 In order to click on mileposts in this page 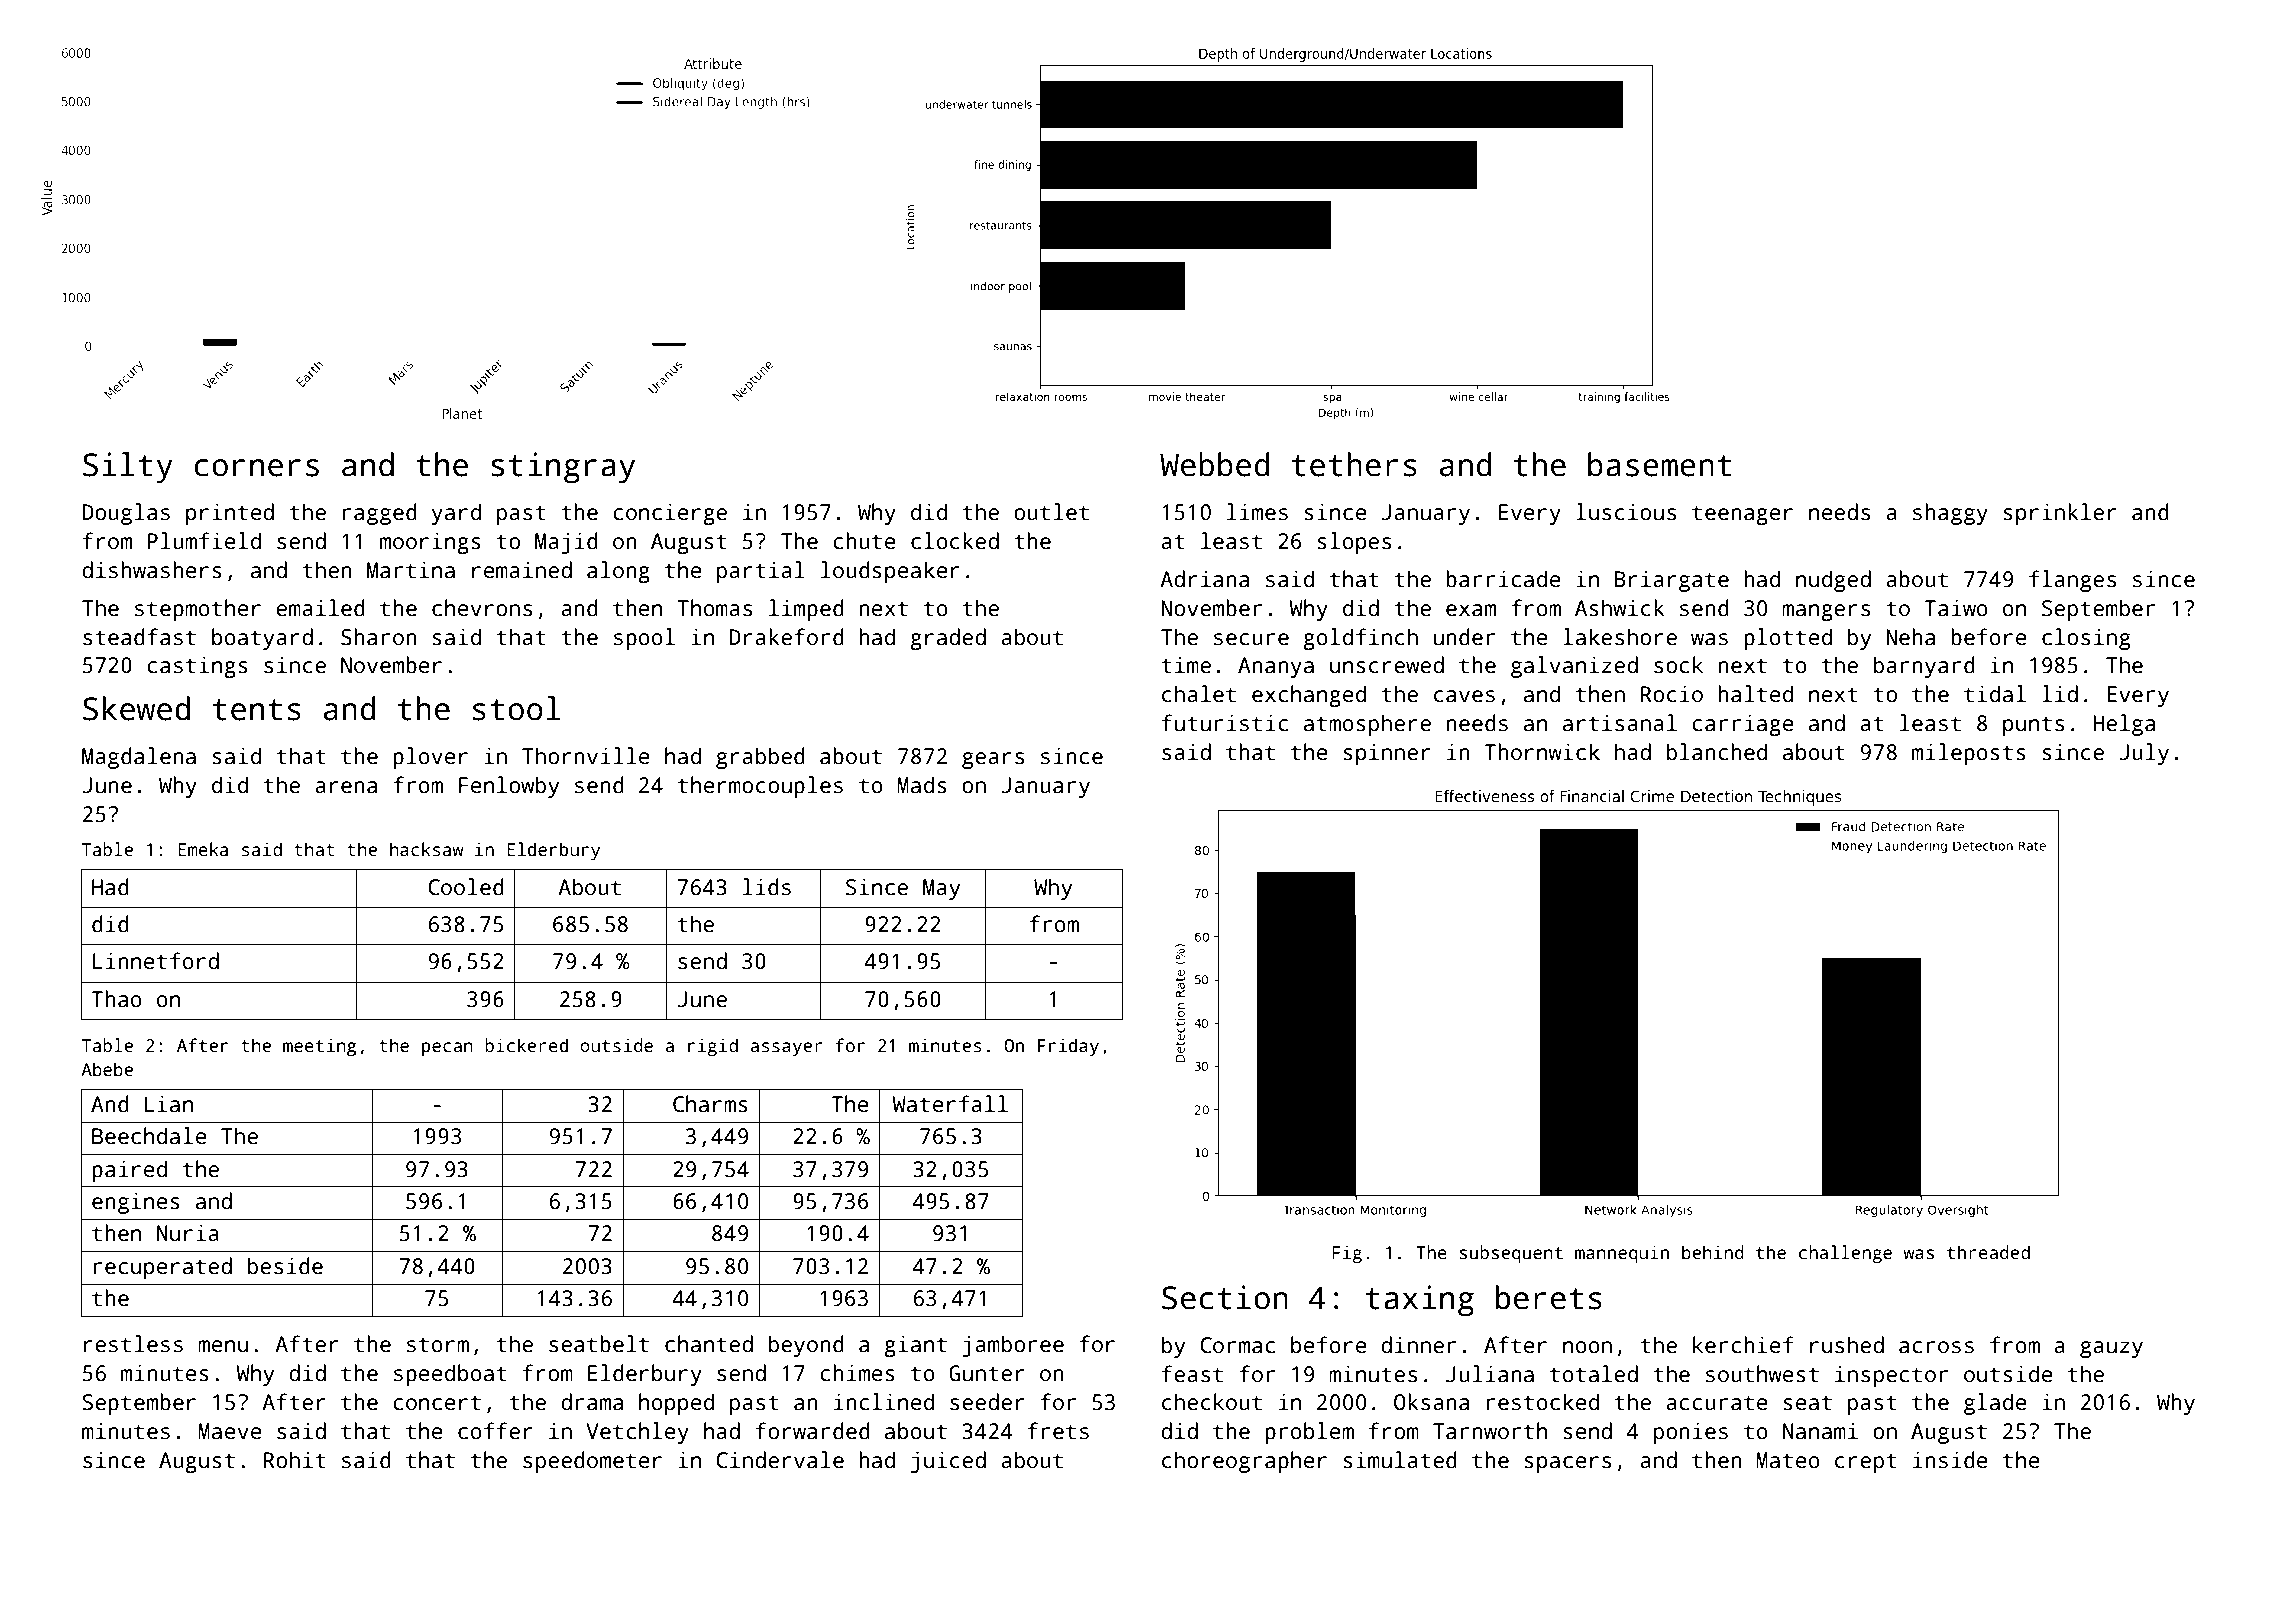, I will do `click(1969, 754)`.
